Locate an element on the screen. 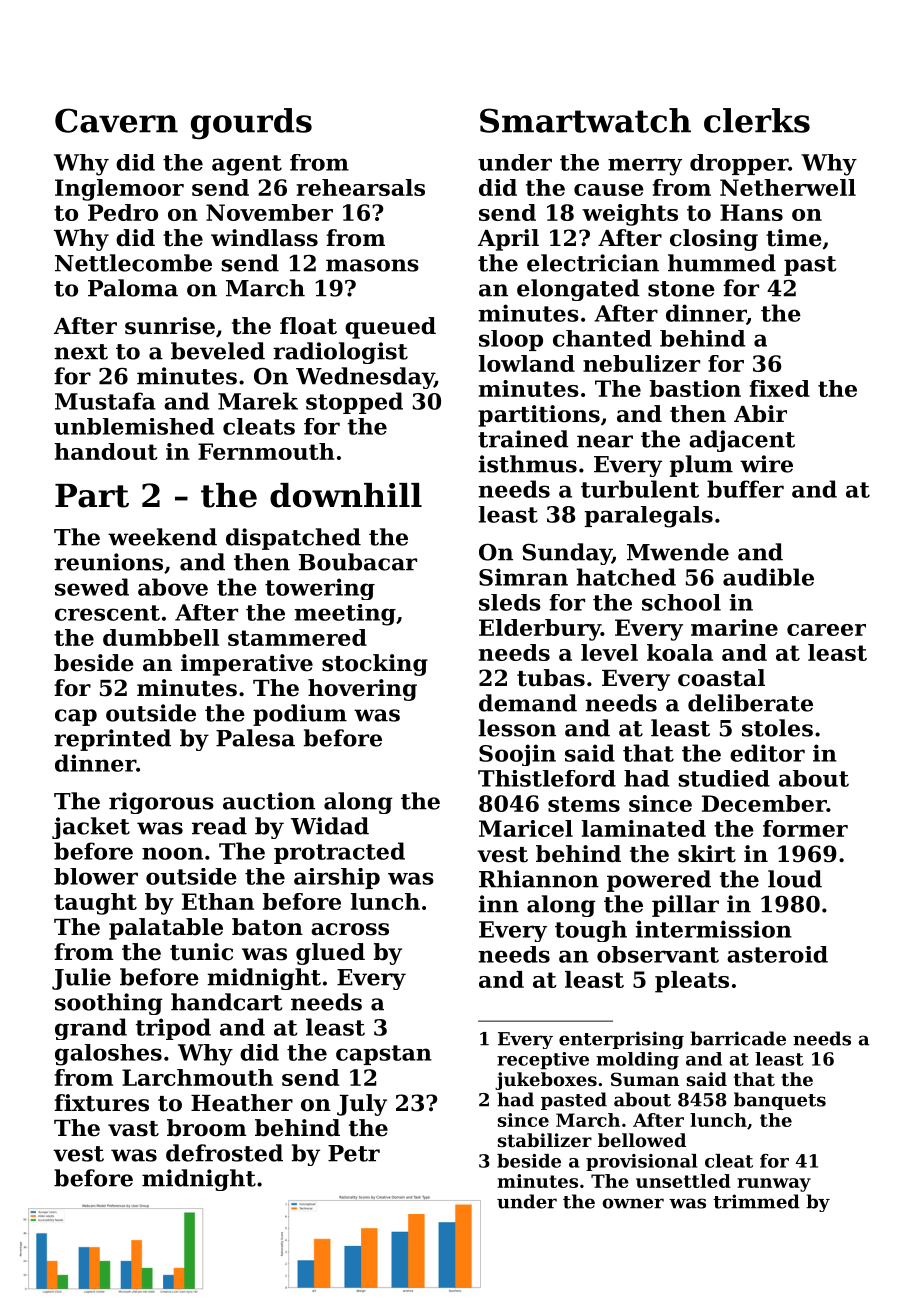 The width and height of the screenshot is (924, 1314). near is located at coordinates (605, 441).
